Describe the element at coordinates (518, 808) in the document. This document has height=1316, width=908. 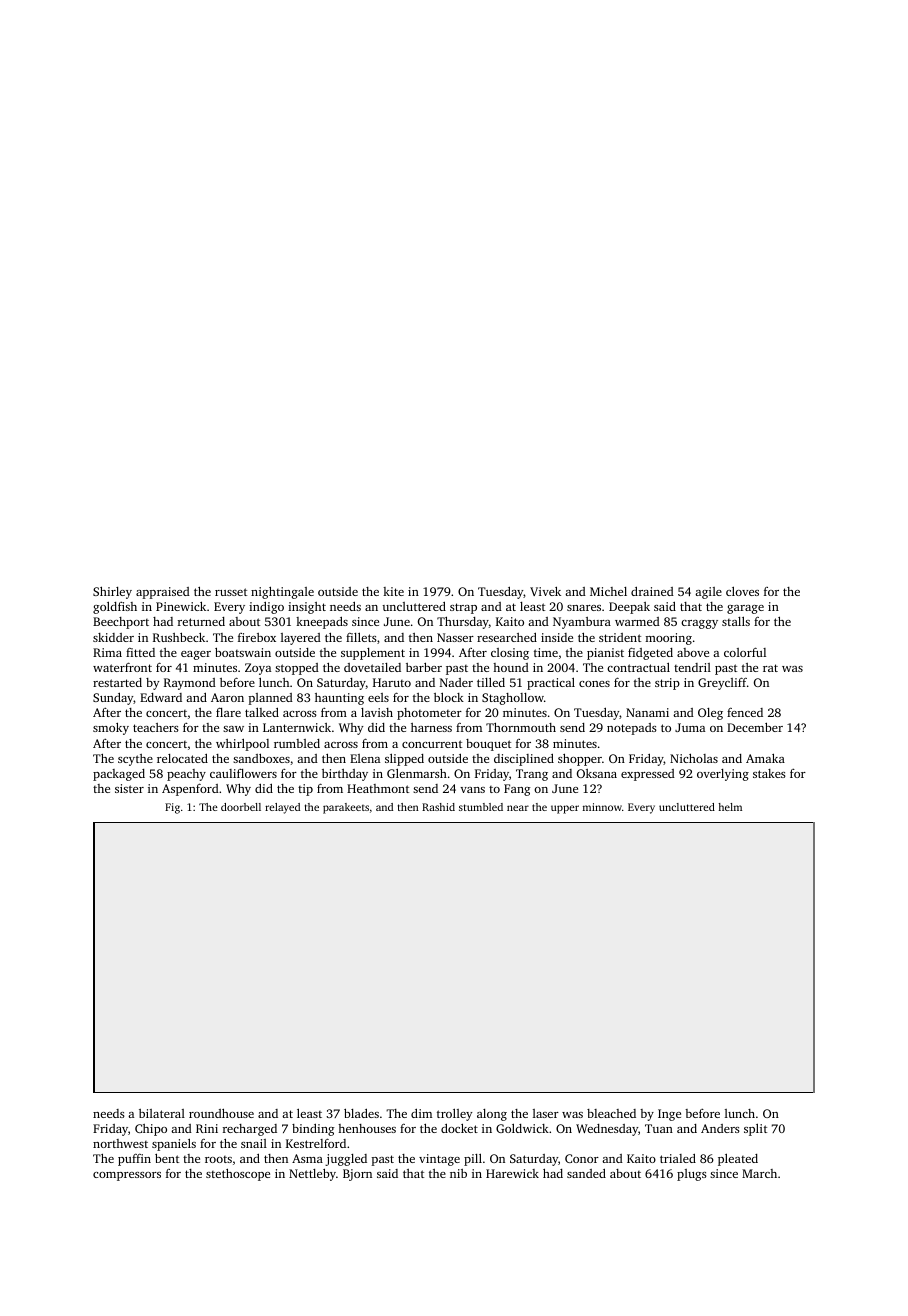
I see `near` at that location.
